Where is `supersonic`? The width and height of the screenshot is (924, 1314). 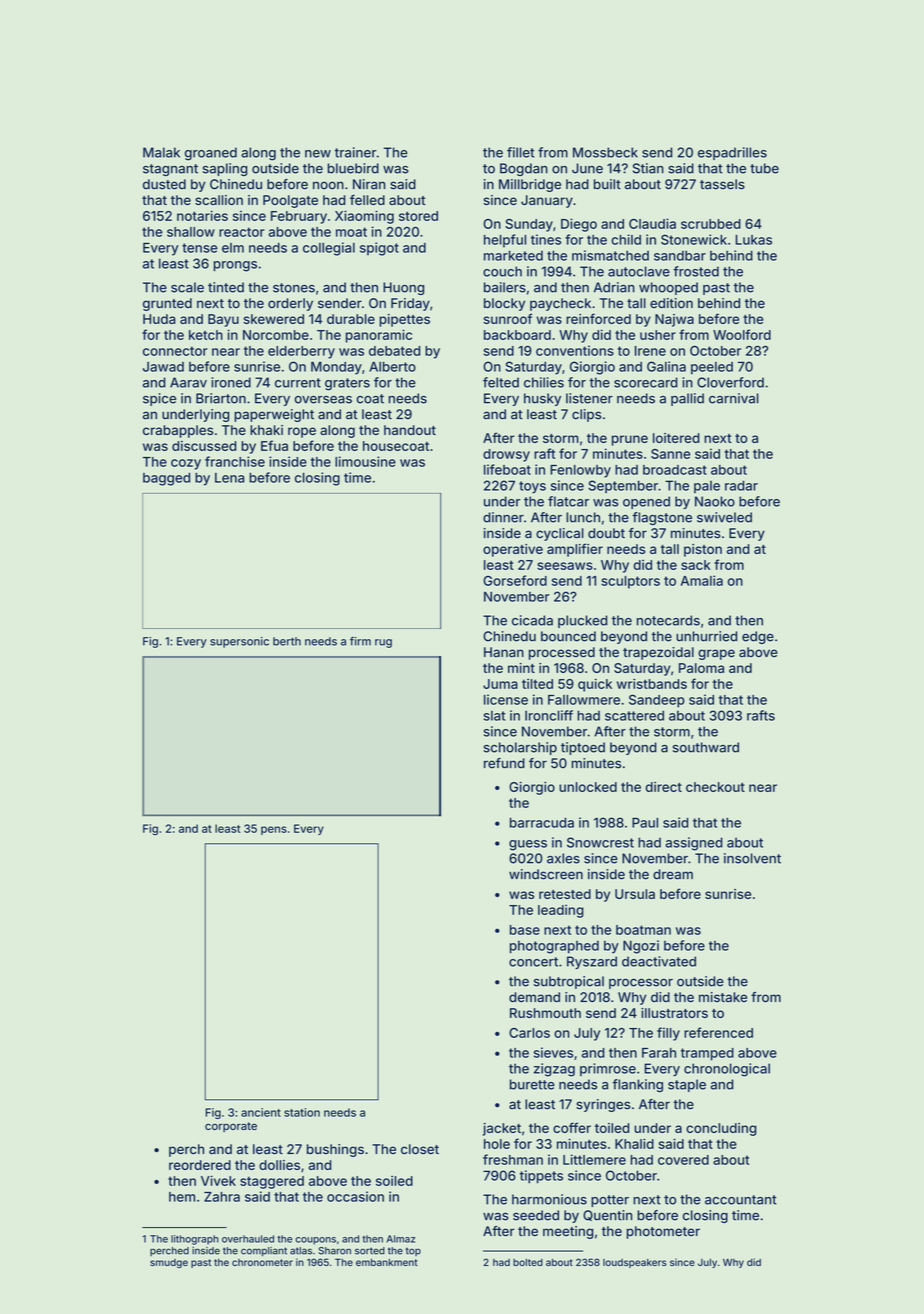 supersonic is located at coordinates (239, 642).
